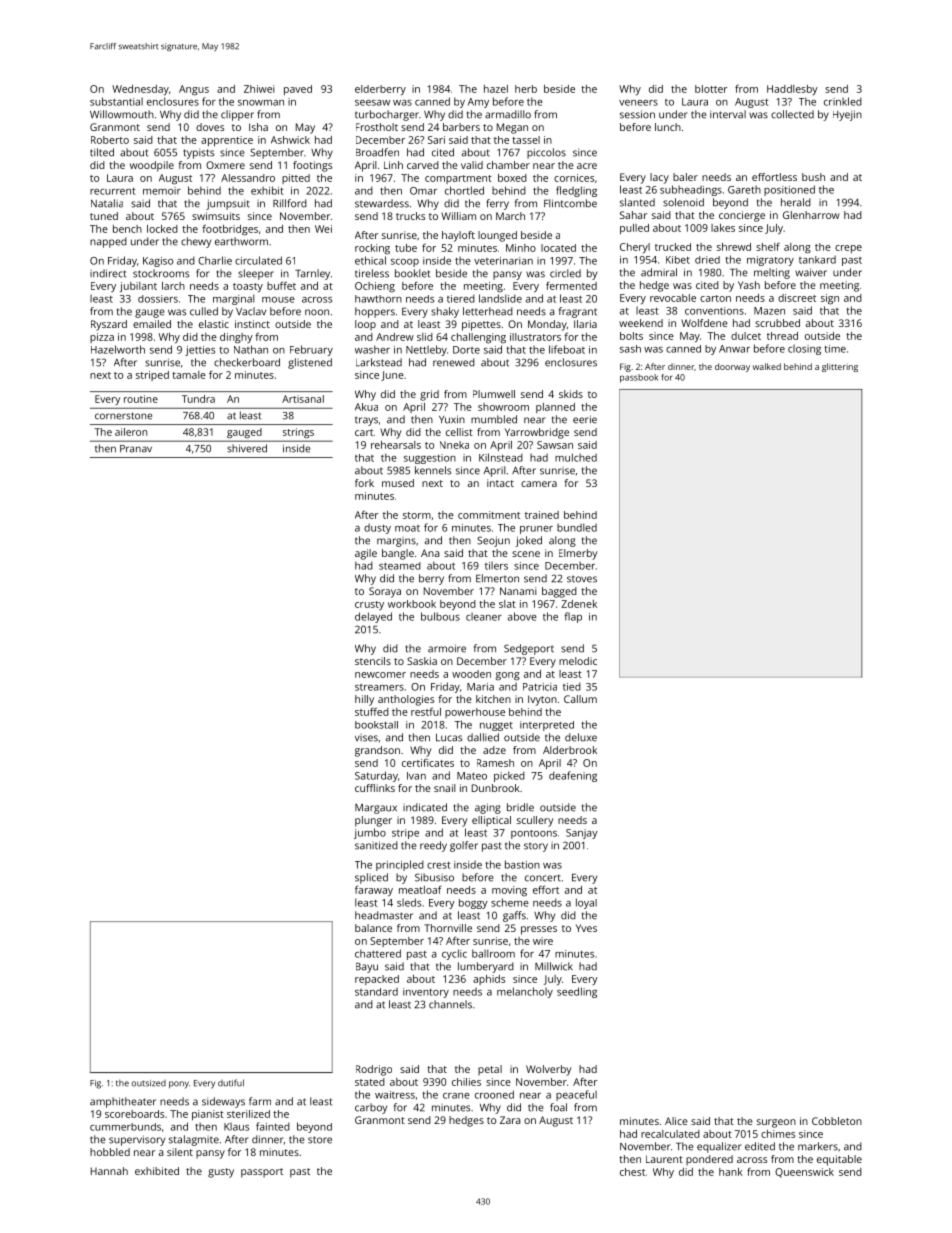 The image size is (952, 1233). What do you see at coordinates (526, 89) in the document?
I see `herb` at bounding box center [526, 89].
